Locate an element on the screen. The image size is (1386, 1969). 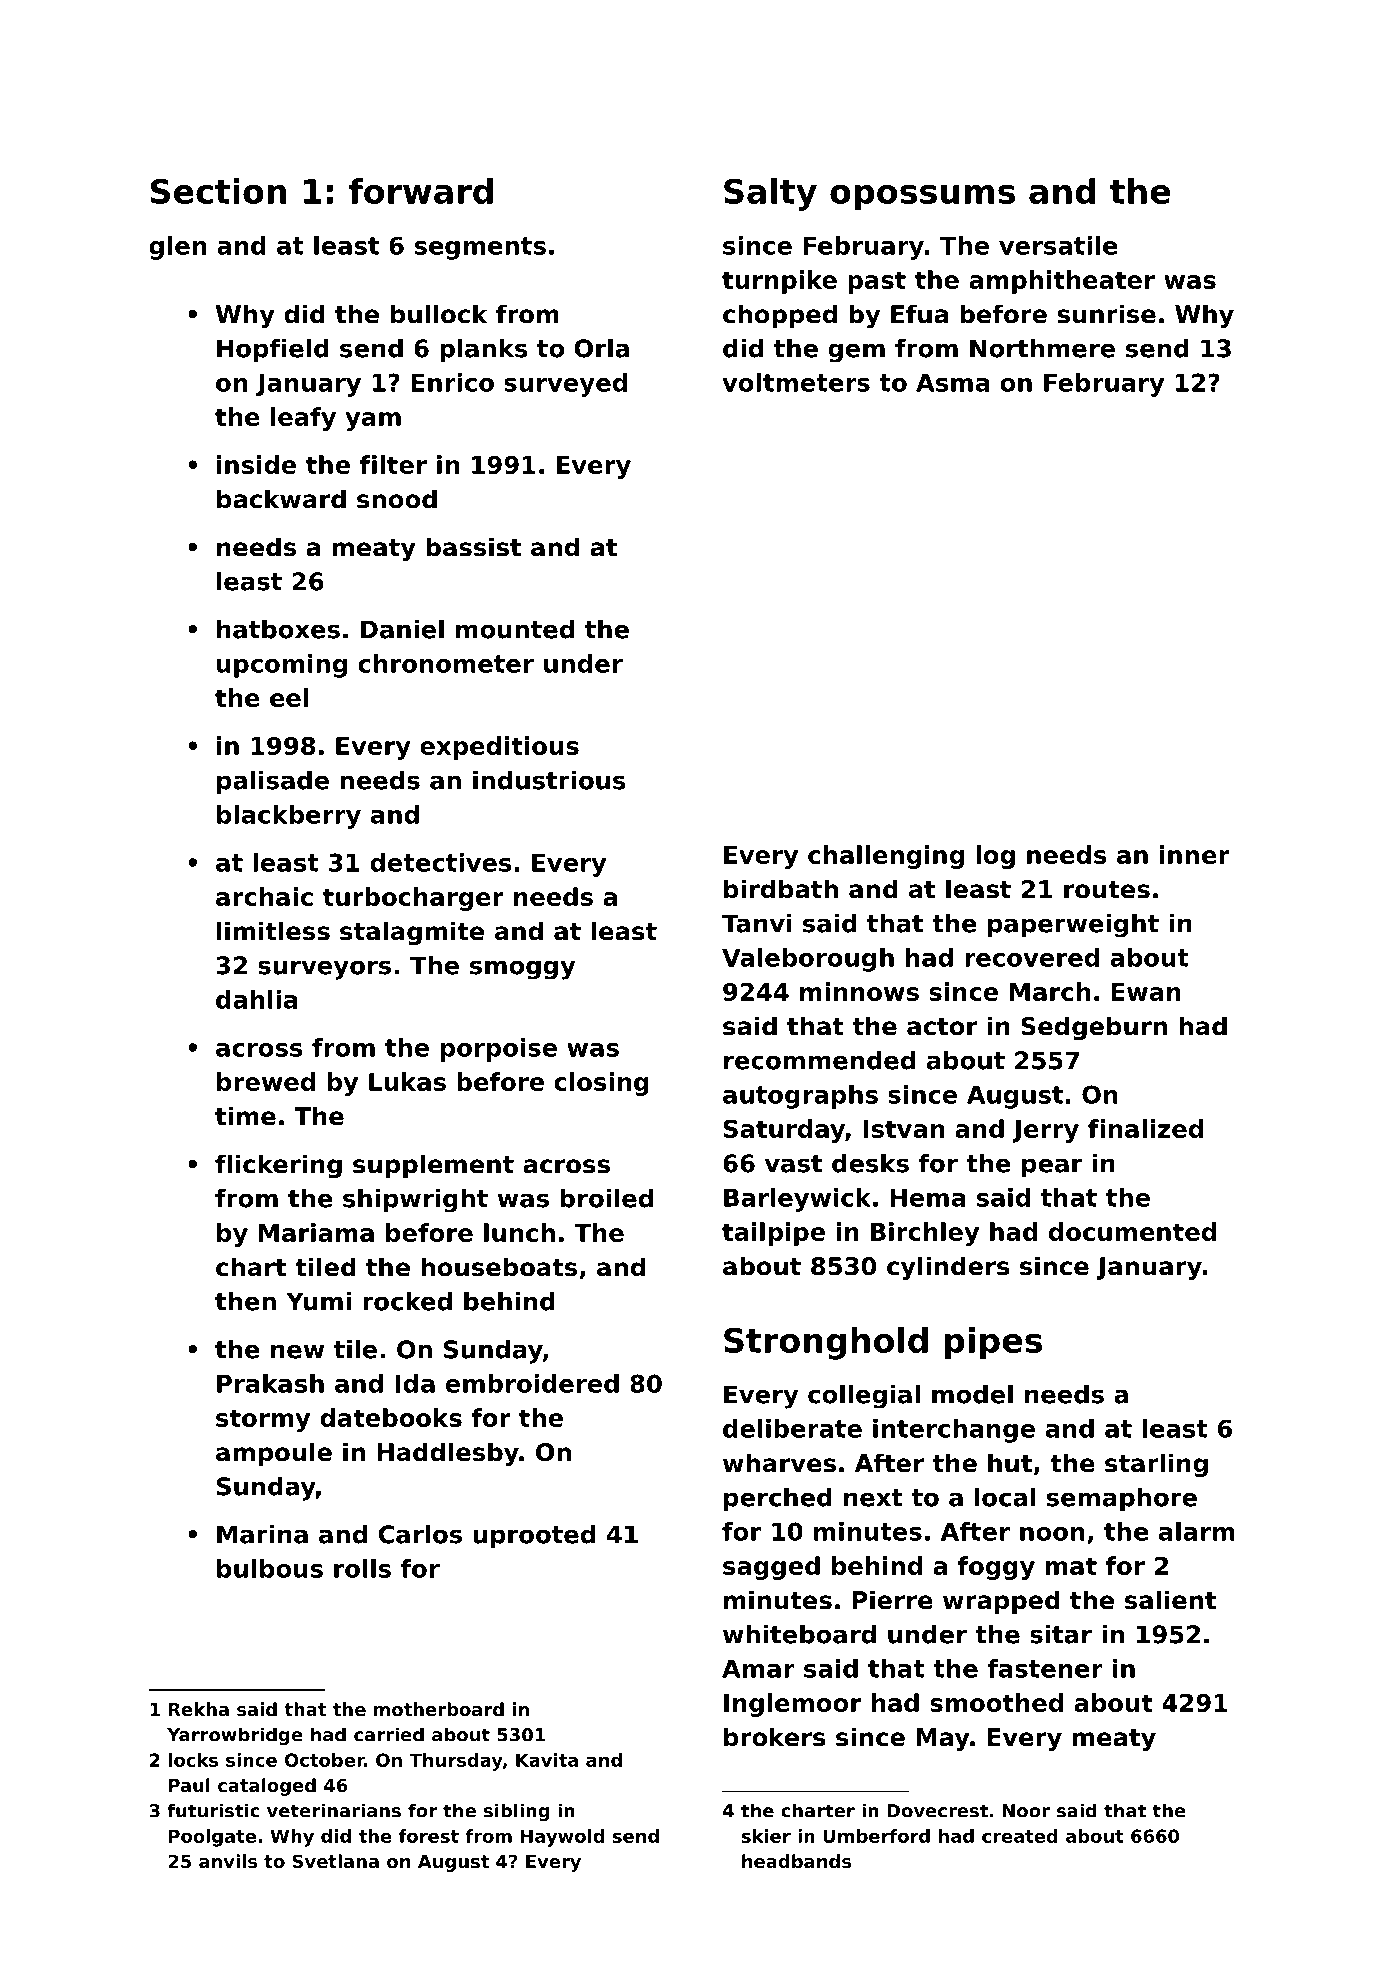
voltmeters is located at coordinates (796, 382).
